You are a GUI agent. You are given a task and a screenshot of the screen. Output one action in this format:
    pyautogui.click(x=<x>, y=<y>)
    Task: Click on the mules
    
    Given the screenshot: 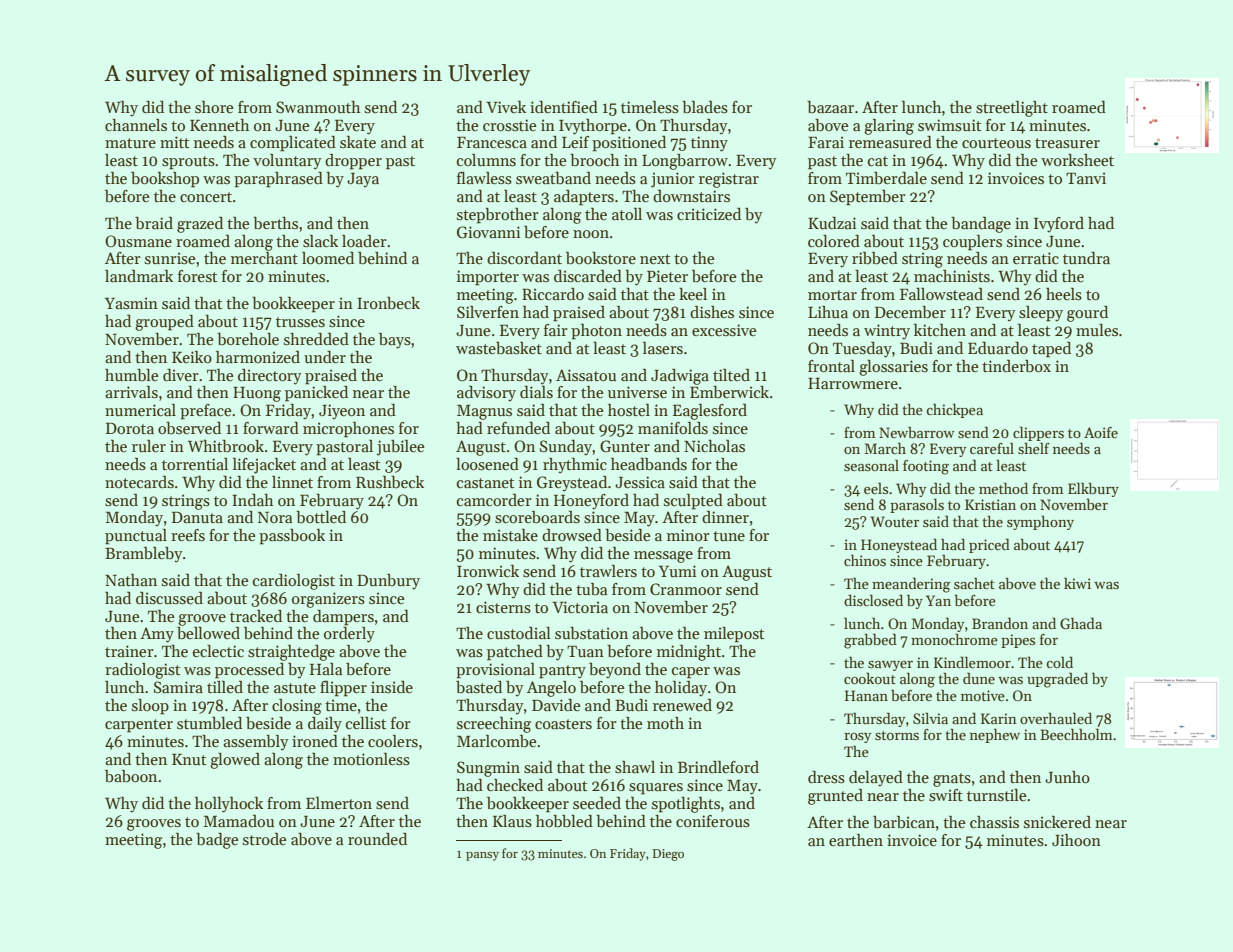 What is the action you would take?
    pyautogui.click(x=1097, y=330)
